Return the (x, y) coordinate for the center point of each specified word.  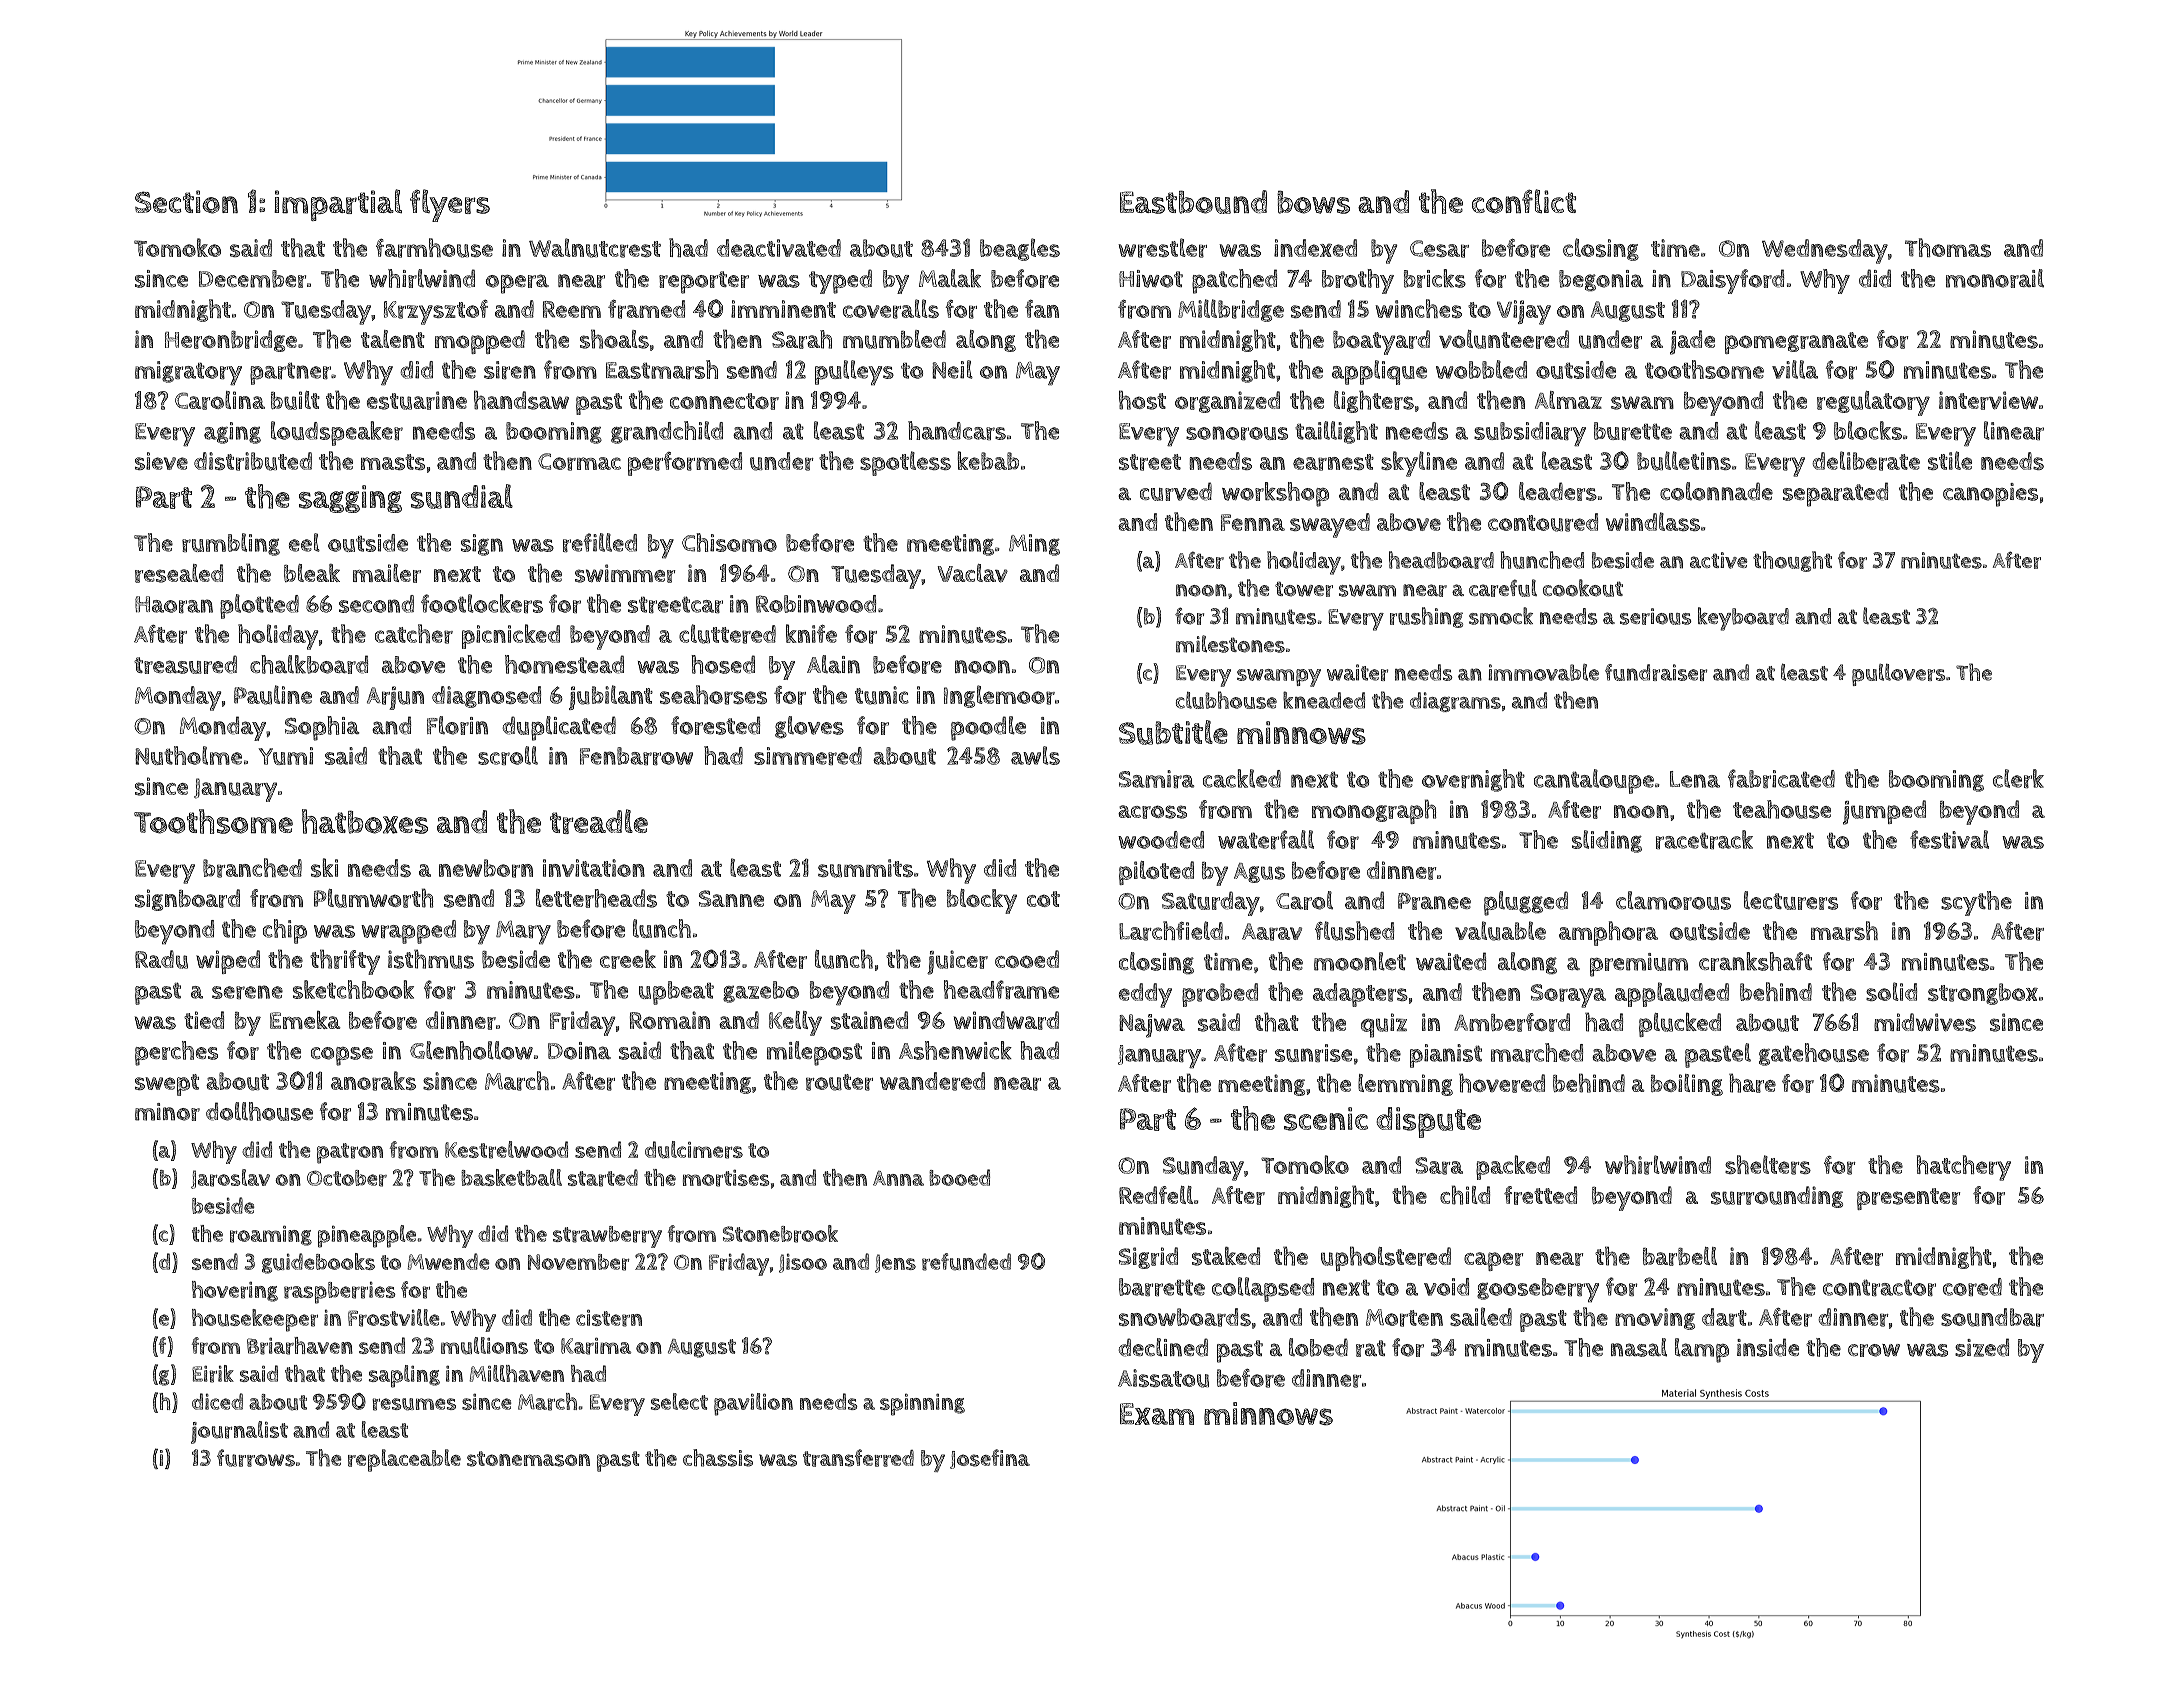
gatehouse (1814, 1054)
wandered (932, 1081)
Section (186, 202)
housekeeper (255, 1320)
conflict (1524, 201)
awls (1035, 755)
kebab (988, 460)
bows (1313, 202)
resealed (179, 573)
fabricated (1781, 778)
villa (1795, 369)
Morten (1404, 1318)
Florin (457, 725)
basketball (511, 1177)
